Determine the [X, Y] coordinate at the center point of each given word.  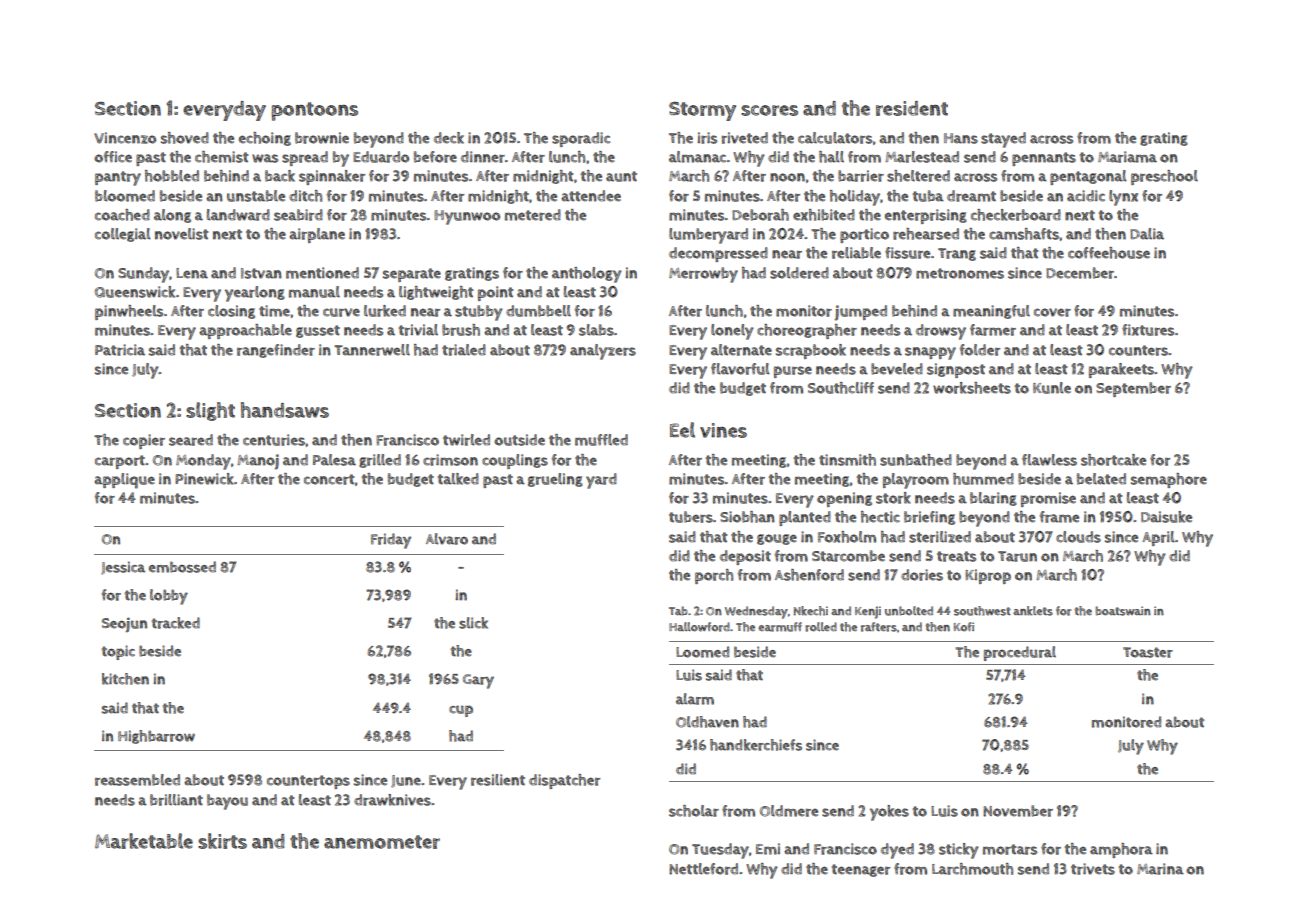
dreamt [971, 196]
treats [956, 556]
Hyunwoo [467, 217]
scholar [694, 811]
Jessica [123, 568]
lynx [1123, 198]
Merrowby [703, 275]
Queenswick [135, 292]
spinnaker [332, 177]
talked [458, 479]
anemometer [382, 842]
